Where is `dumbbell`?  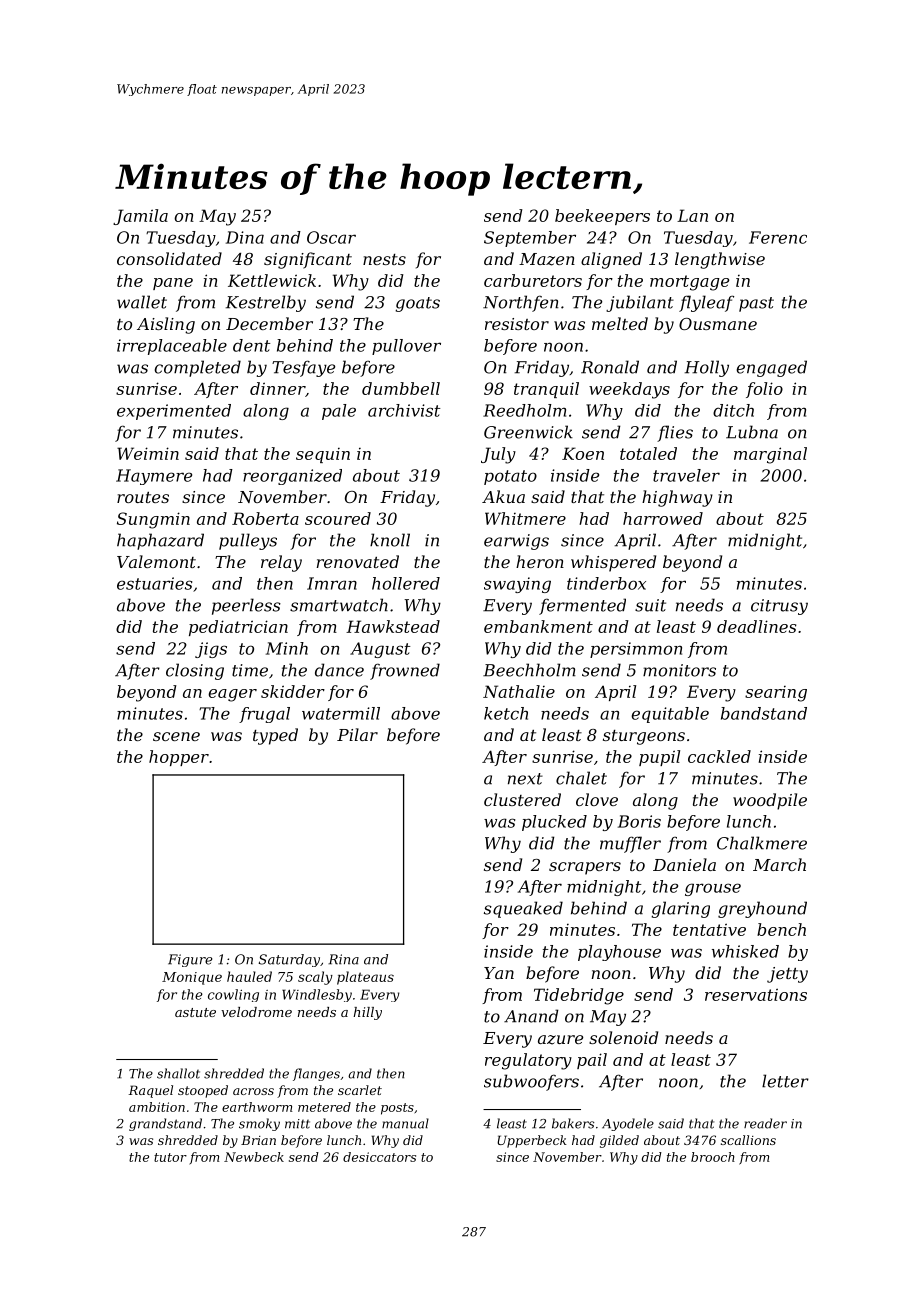 dumbbell is located at coordinates (401, 388).
